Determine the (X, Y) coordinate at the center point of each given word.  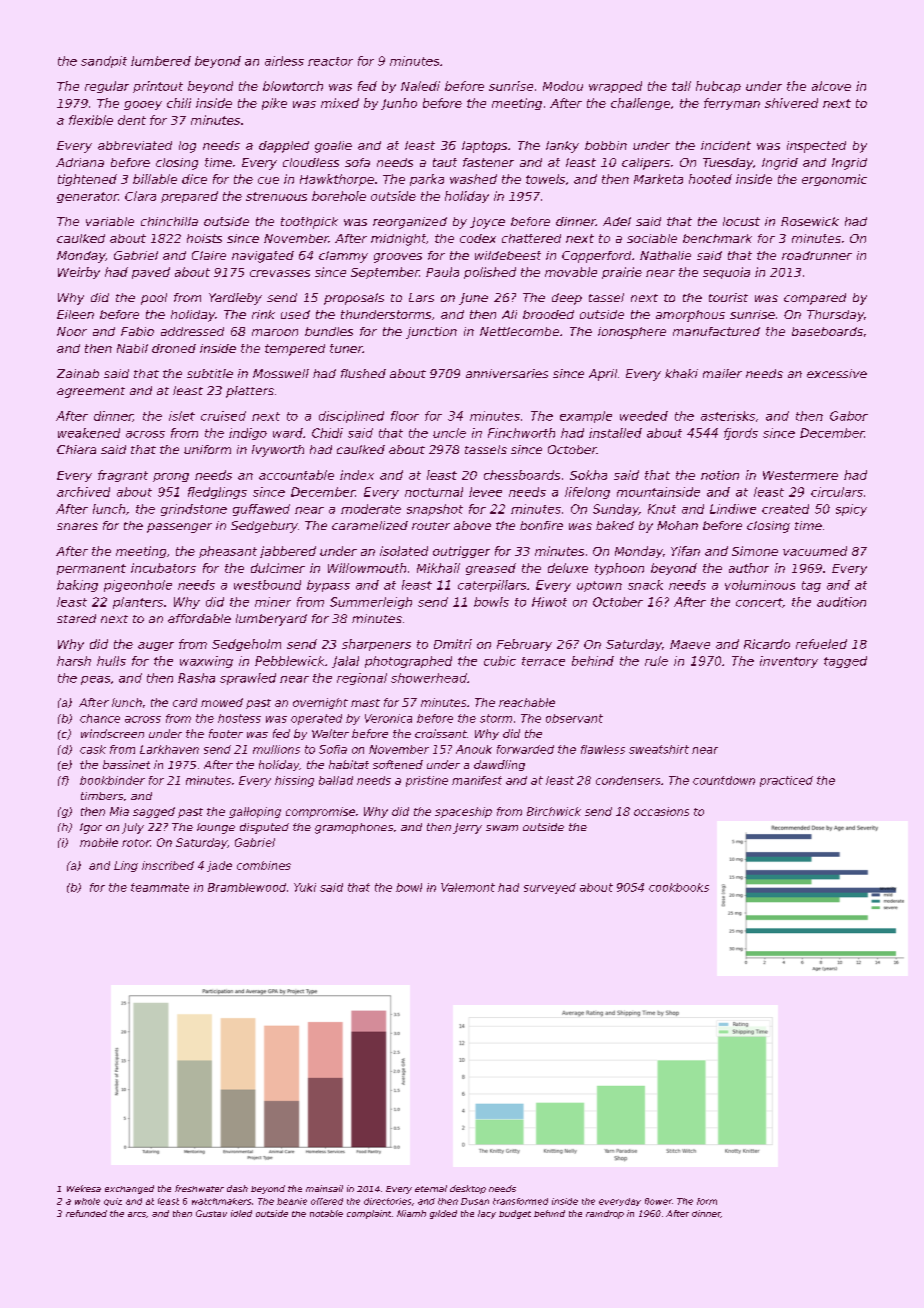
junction (431, 333)
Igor (91, 828)
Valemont (468, 887)
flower (658, 1201)
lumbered (161, 61)
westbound (267, 585)
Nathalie (665, 255)
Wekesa (84, 1188)
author (749, 568)
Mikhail (438, 568)
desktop (468, 1189)
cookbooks (679, 887)
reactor (330, 61)
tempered (295, 350)
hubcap (718, 87)
